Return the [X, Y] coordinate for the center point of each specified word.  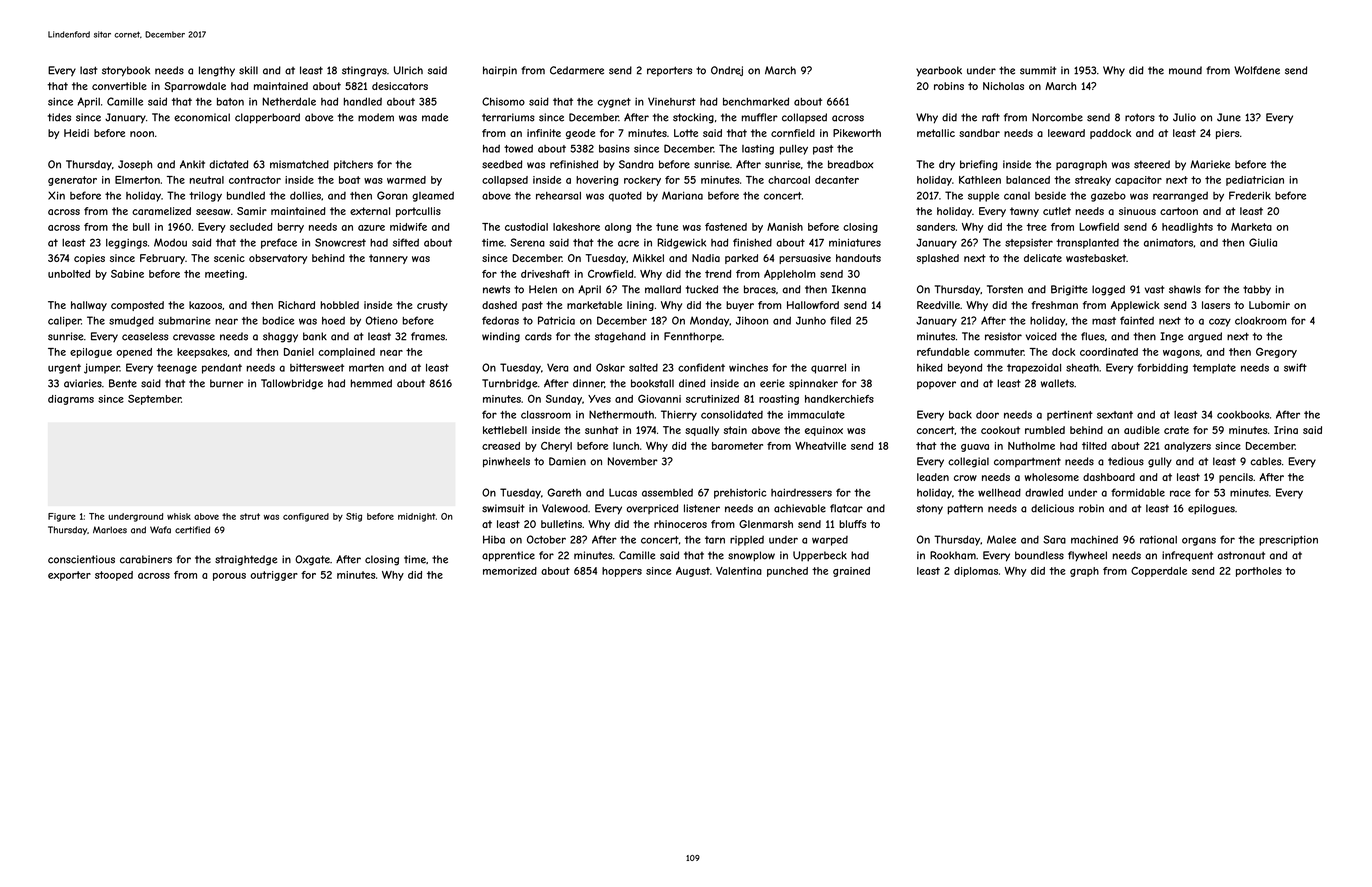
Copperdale [1159, 572]
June [1229, 117]
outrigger [274, 576]
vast [1154, 289]
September [154, 399]
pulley [794, 150]
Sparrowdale [195, 87]
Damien [567, 461]
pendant [222, 368]
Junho [811, 320]
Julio [1184, 117]
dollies [305, 195]
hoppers [622, 572]
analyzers [1187, 447]
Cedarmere [577, 70]
